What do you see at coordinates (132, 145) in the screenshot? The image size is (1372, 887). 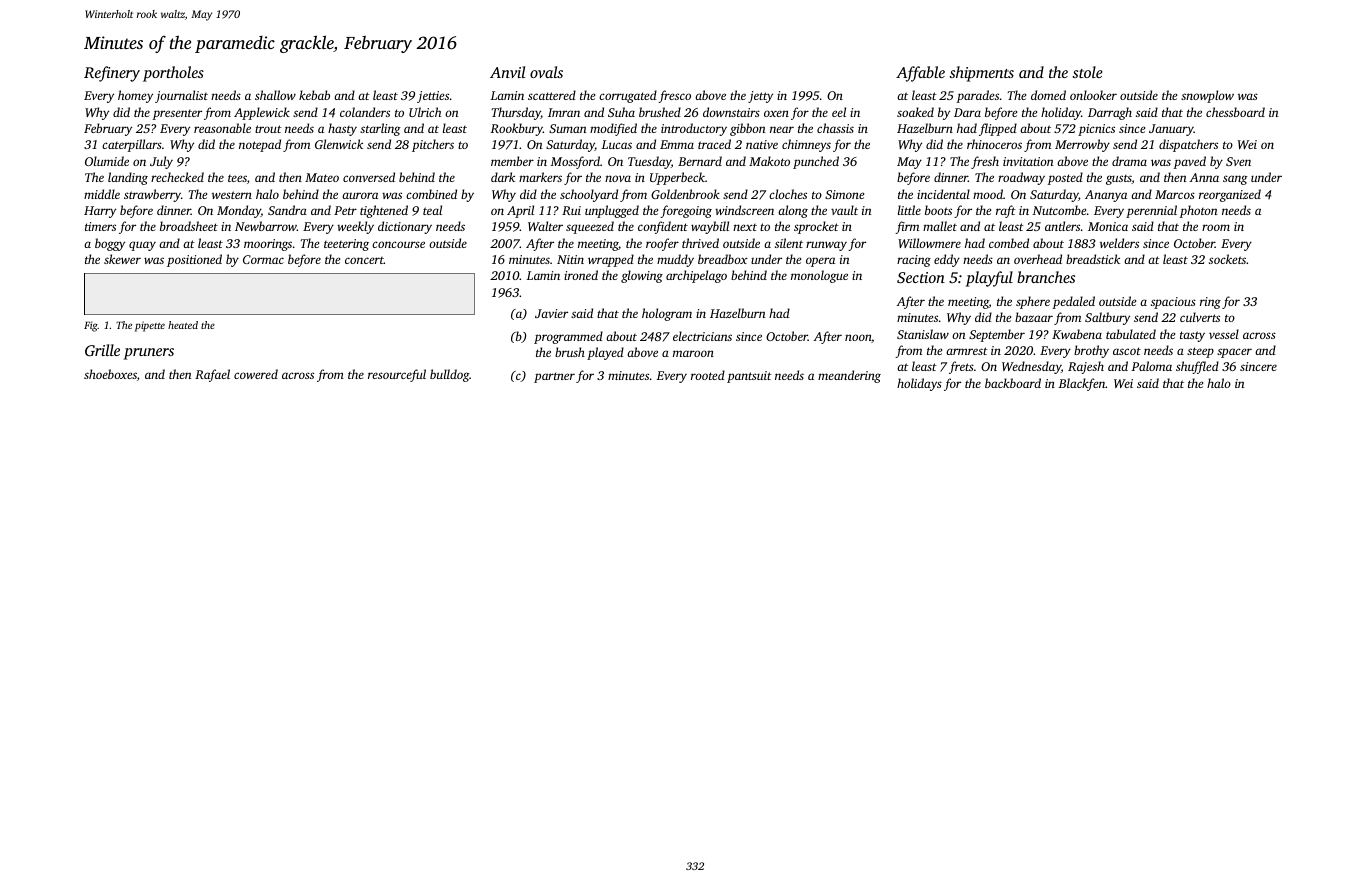 I see `caterpillars` at bounding box center [132, 145].
